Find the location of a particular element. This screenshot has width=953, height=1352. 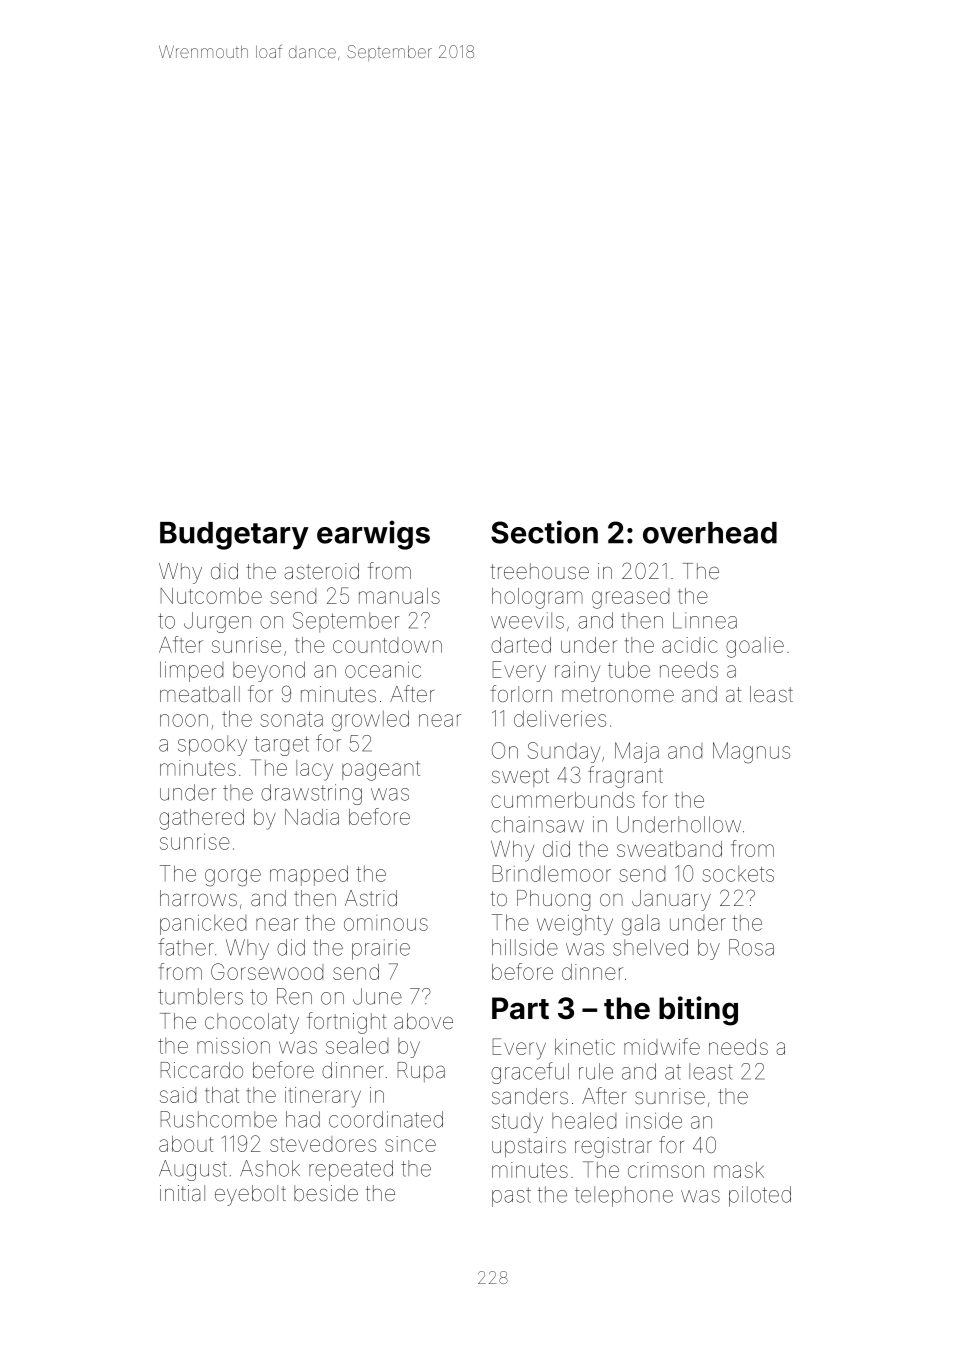

greased is located at coordinates (630, 598).
